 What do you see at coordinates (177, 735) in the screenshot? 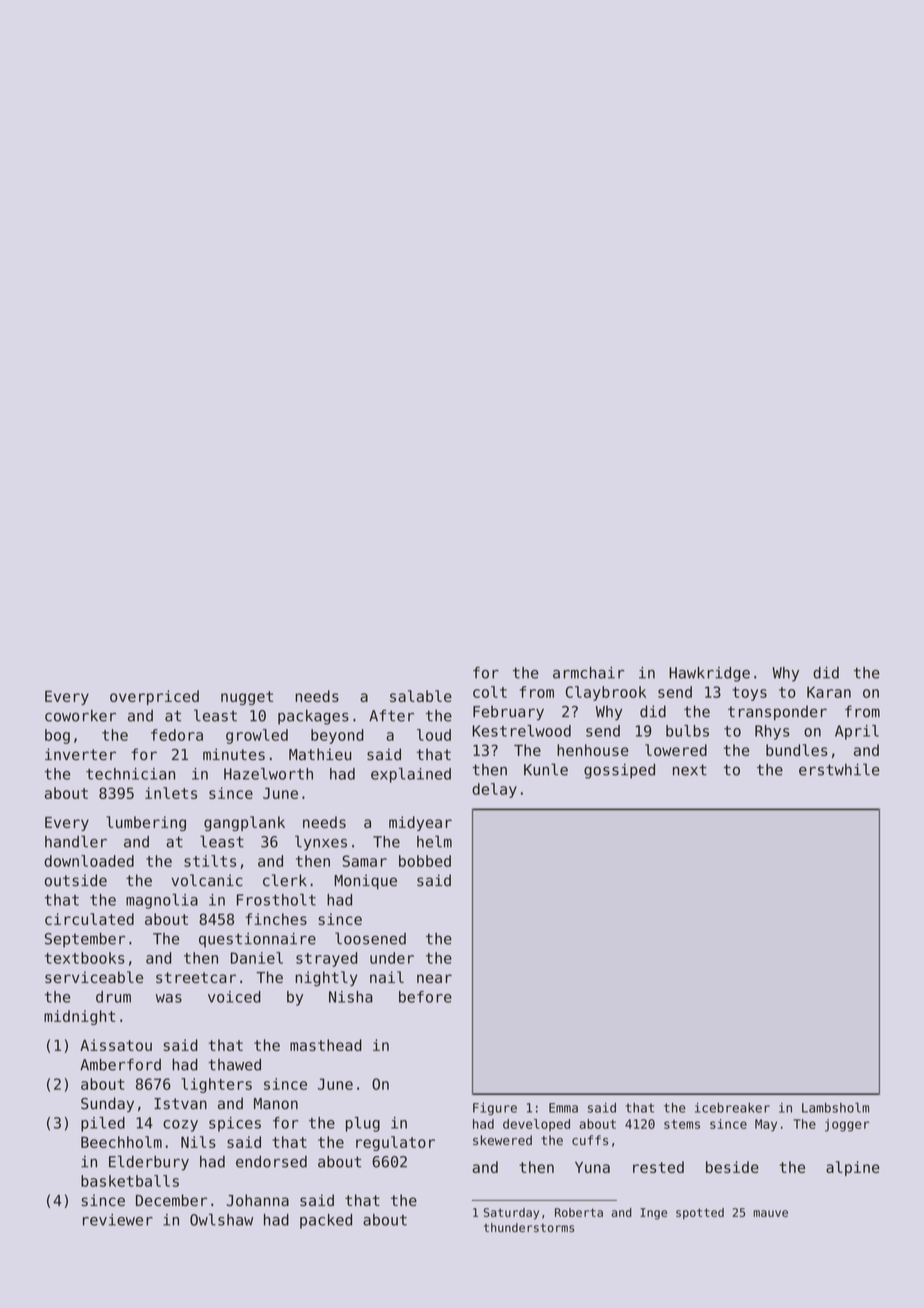
I see `fedora` at bounding box center [177, 735].
